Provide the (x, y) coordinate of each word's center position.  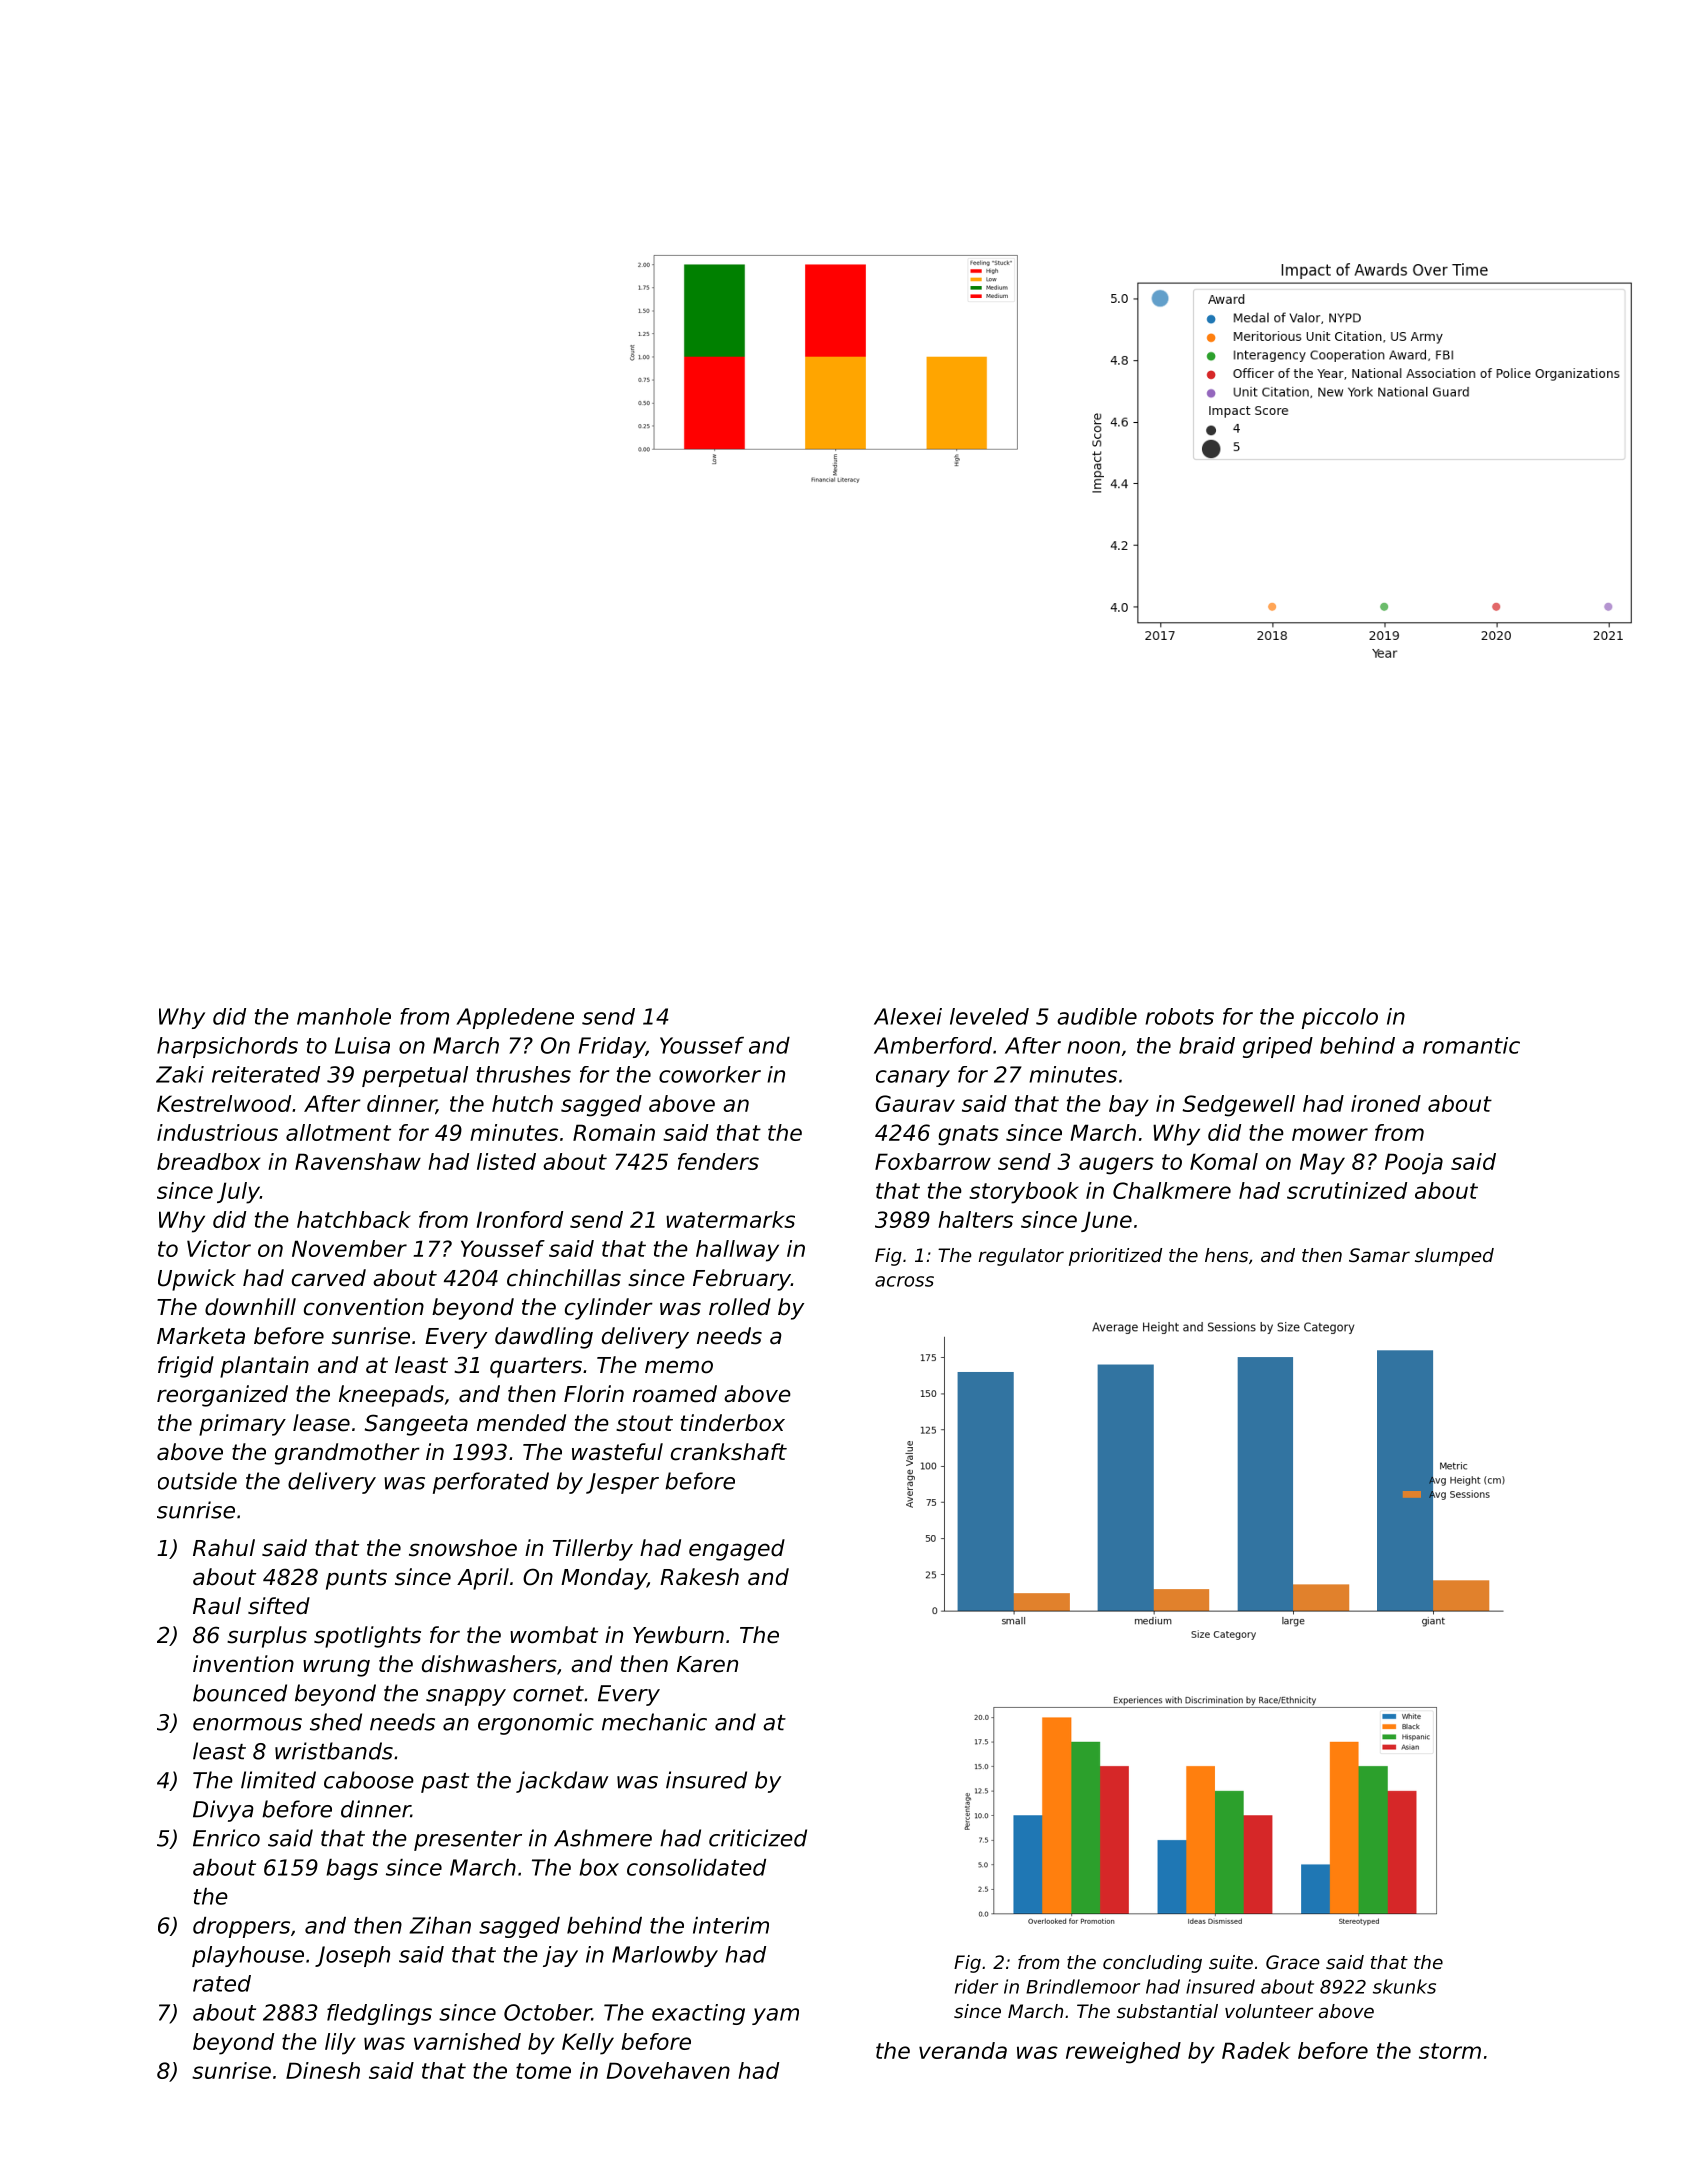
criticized (758, 1838)
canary (913, 1078)
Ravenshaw (358, 1161)
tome (543, 2071)
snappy (466, 1697)
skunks (1404, 1986)
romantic (1471, 1045)
